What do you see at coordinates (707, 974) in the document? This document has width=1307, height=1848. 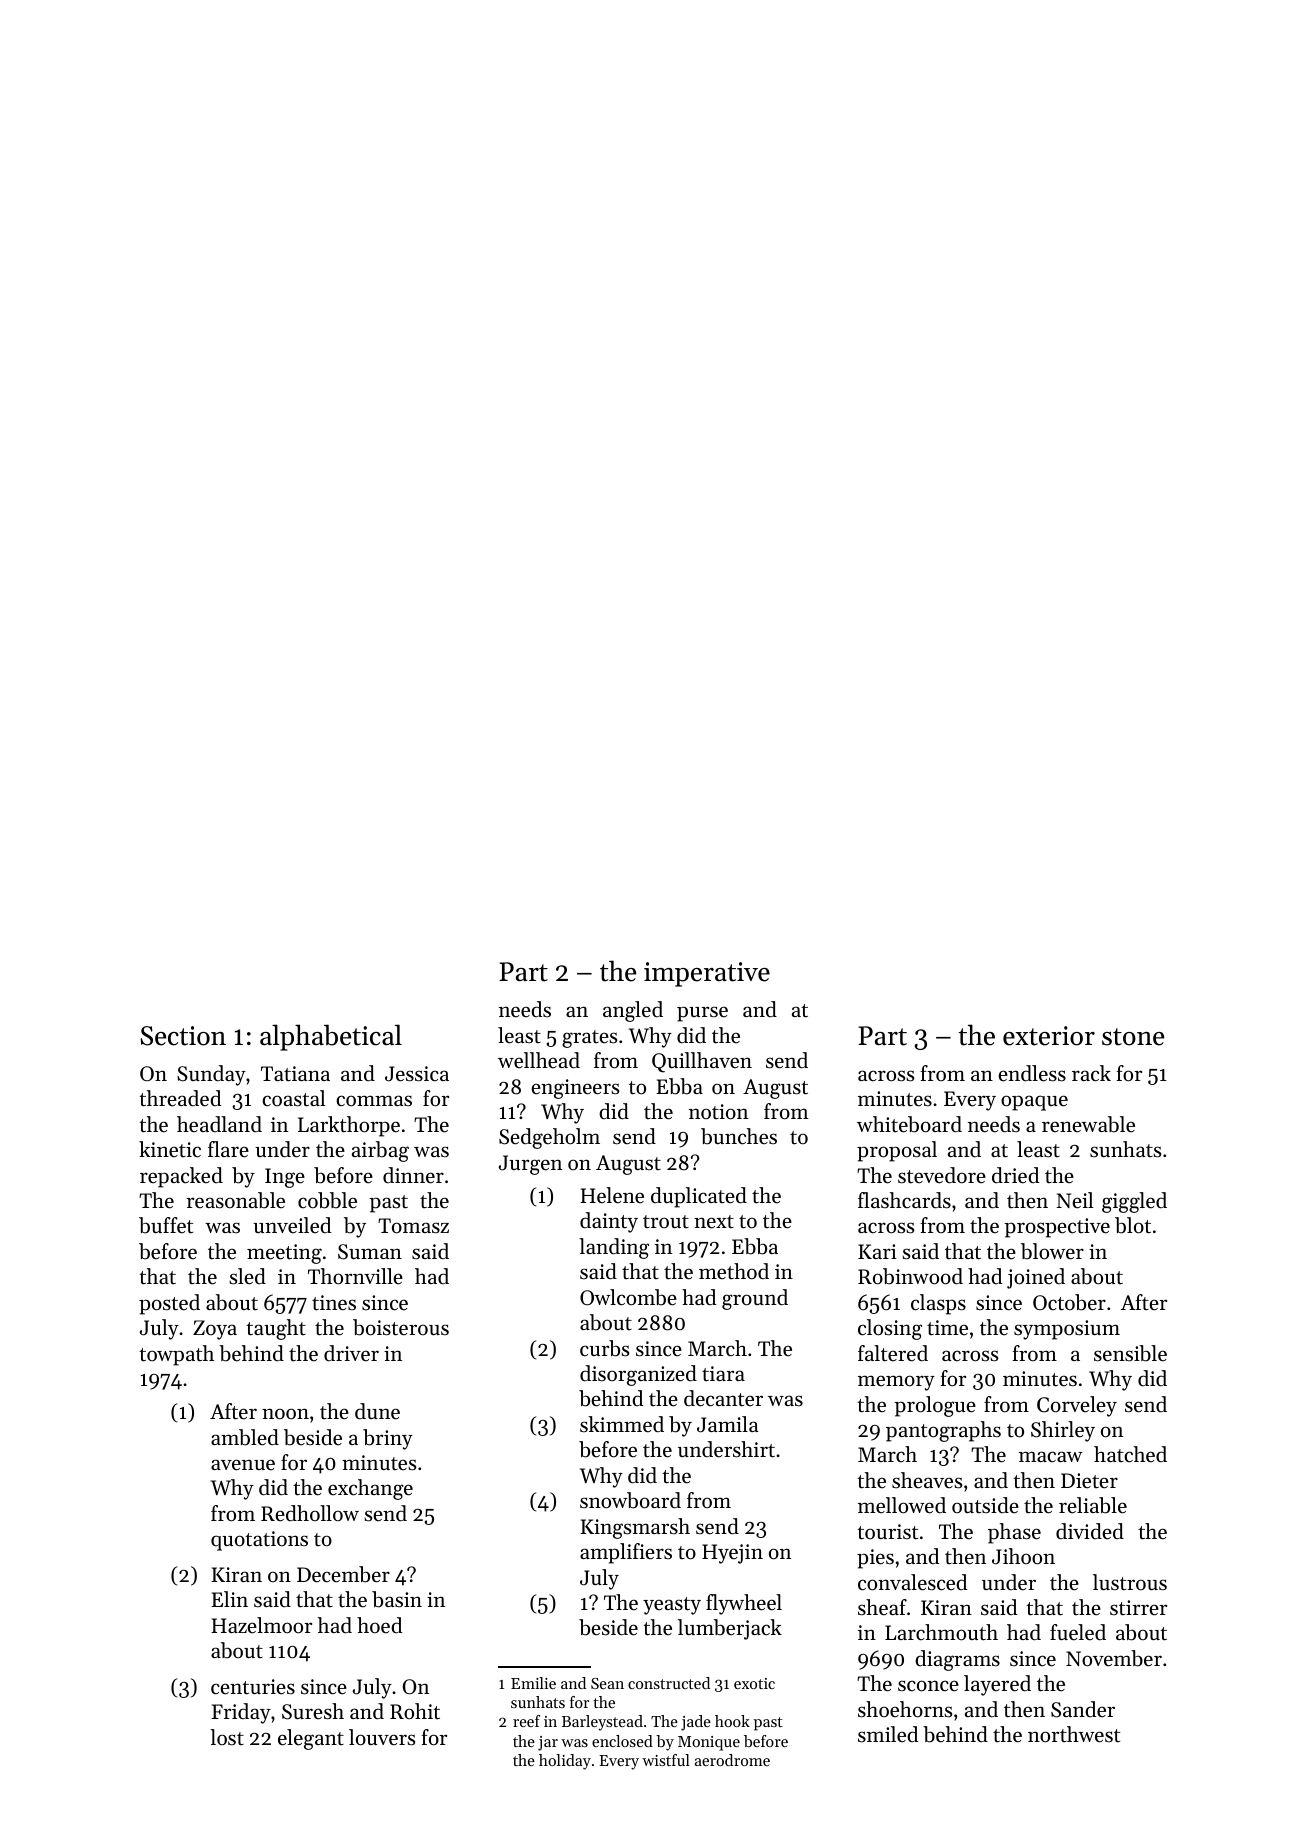 I see `imperative` at bounding box center [707, 974].
